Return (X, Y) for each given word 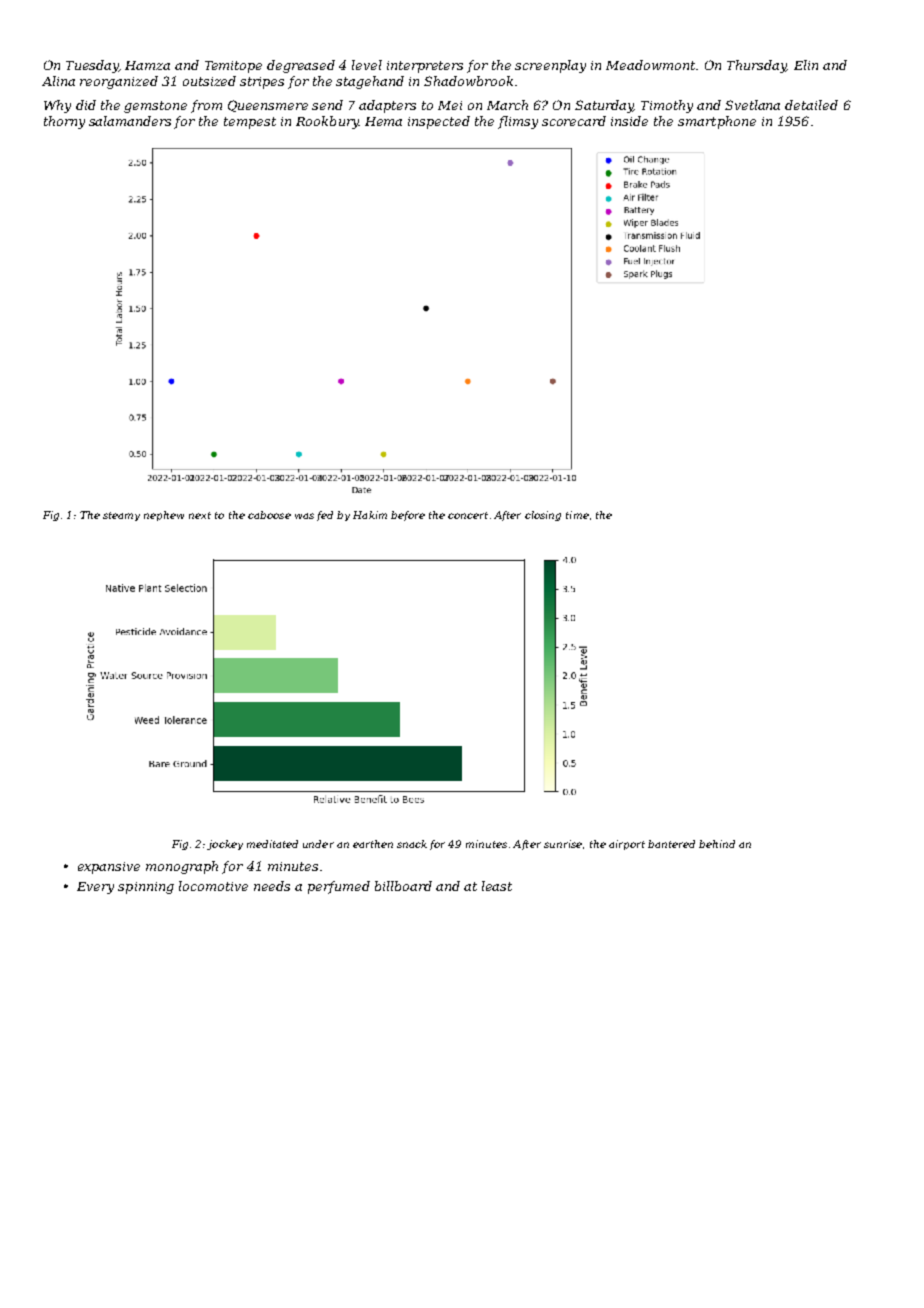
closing (543, 516)
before (408, 516)
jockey (225, 845)
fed (325, 516)
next (200, 515)
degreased (301, 66)
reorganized (119, 82)
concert (468, 515)
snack (412, 844)
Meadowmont (650, 65)
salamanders (130, 121)
